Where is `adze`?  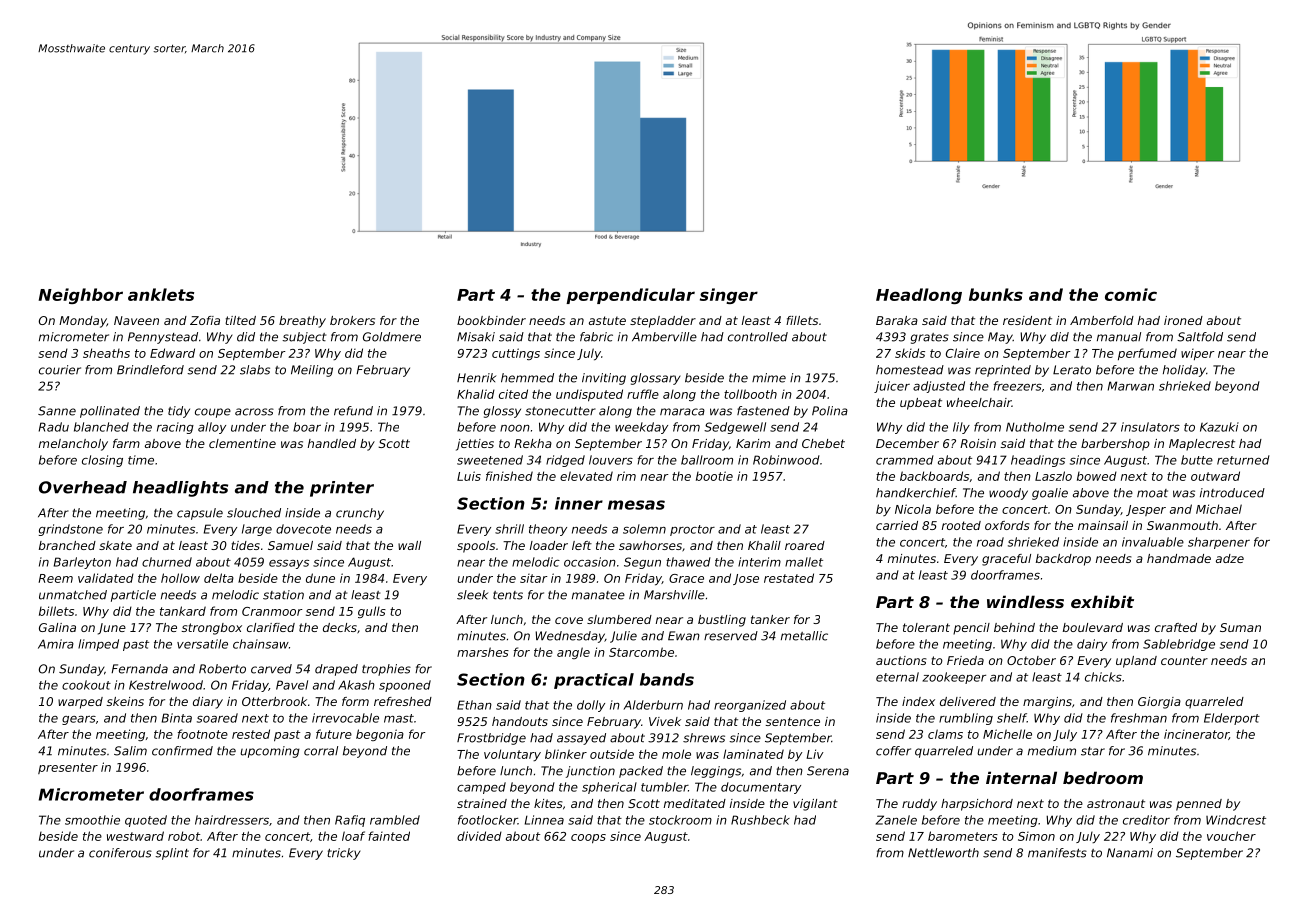
adze is located at coordinates (1230, 558).
